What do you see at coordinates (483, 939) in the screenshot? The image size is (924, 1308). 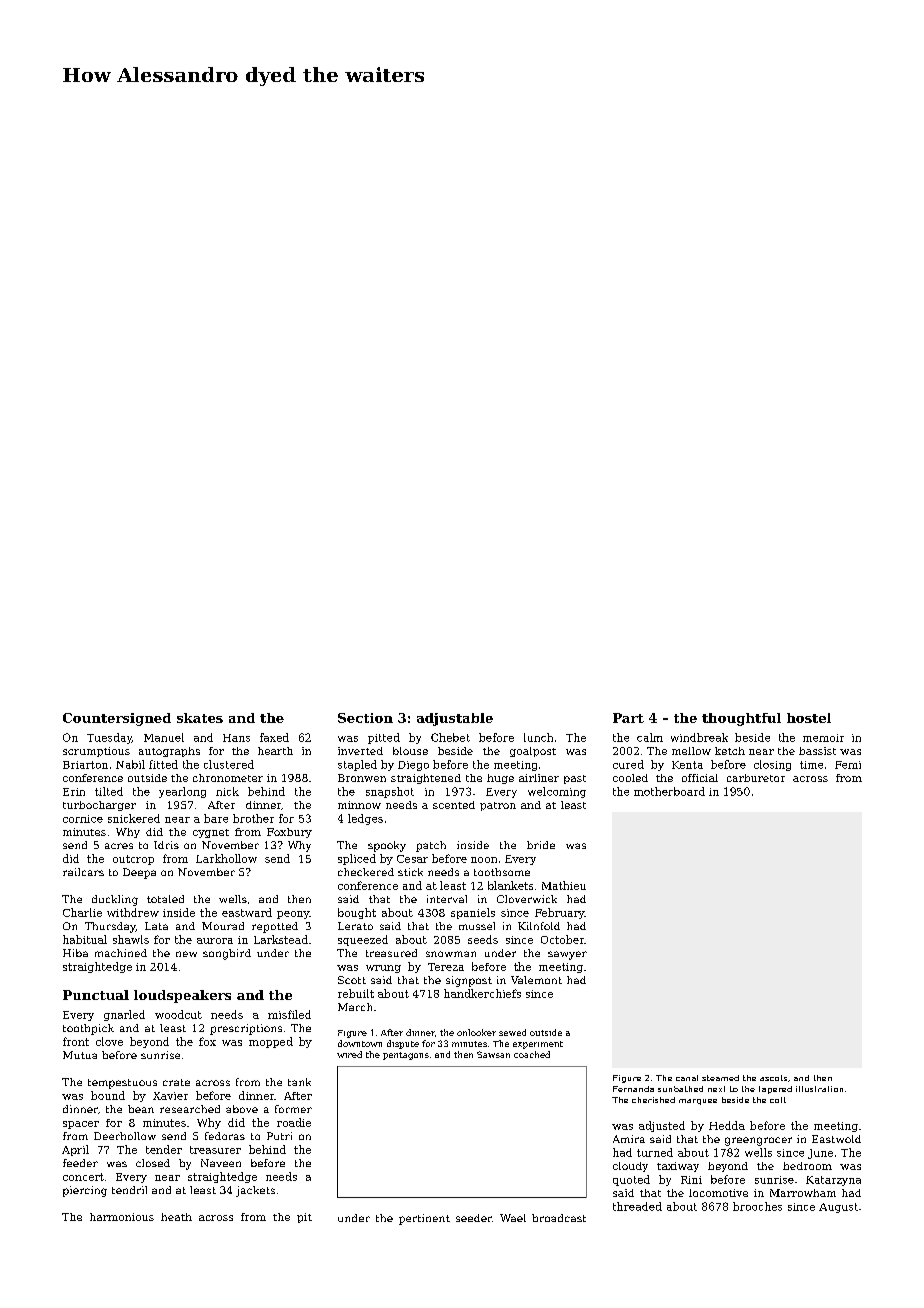 I see `seeds` at bounding box center [483, 939].
